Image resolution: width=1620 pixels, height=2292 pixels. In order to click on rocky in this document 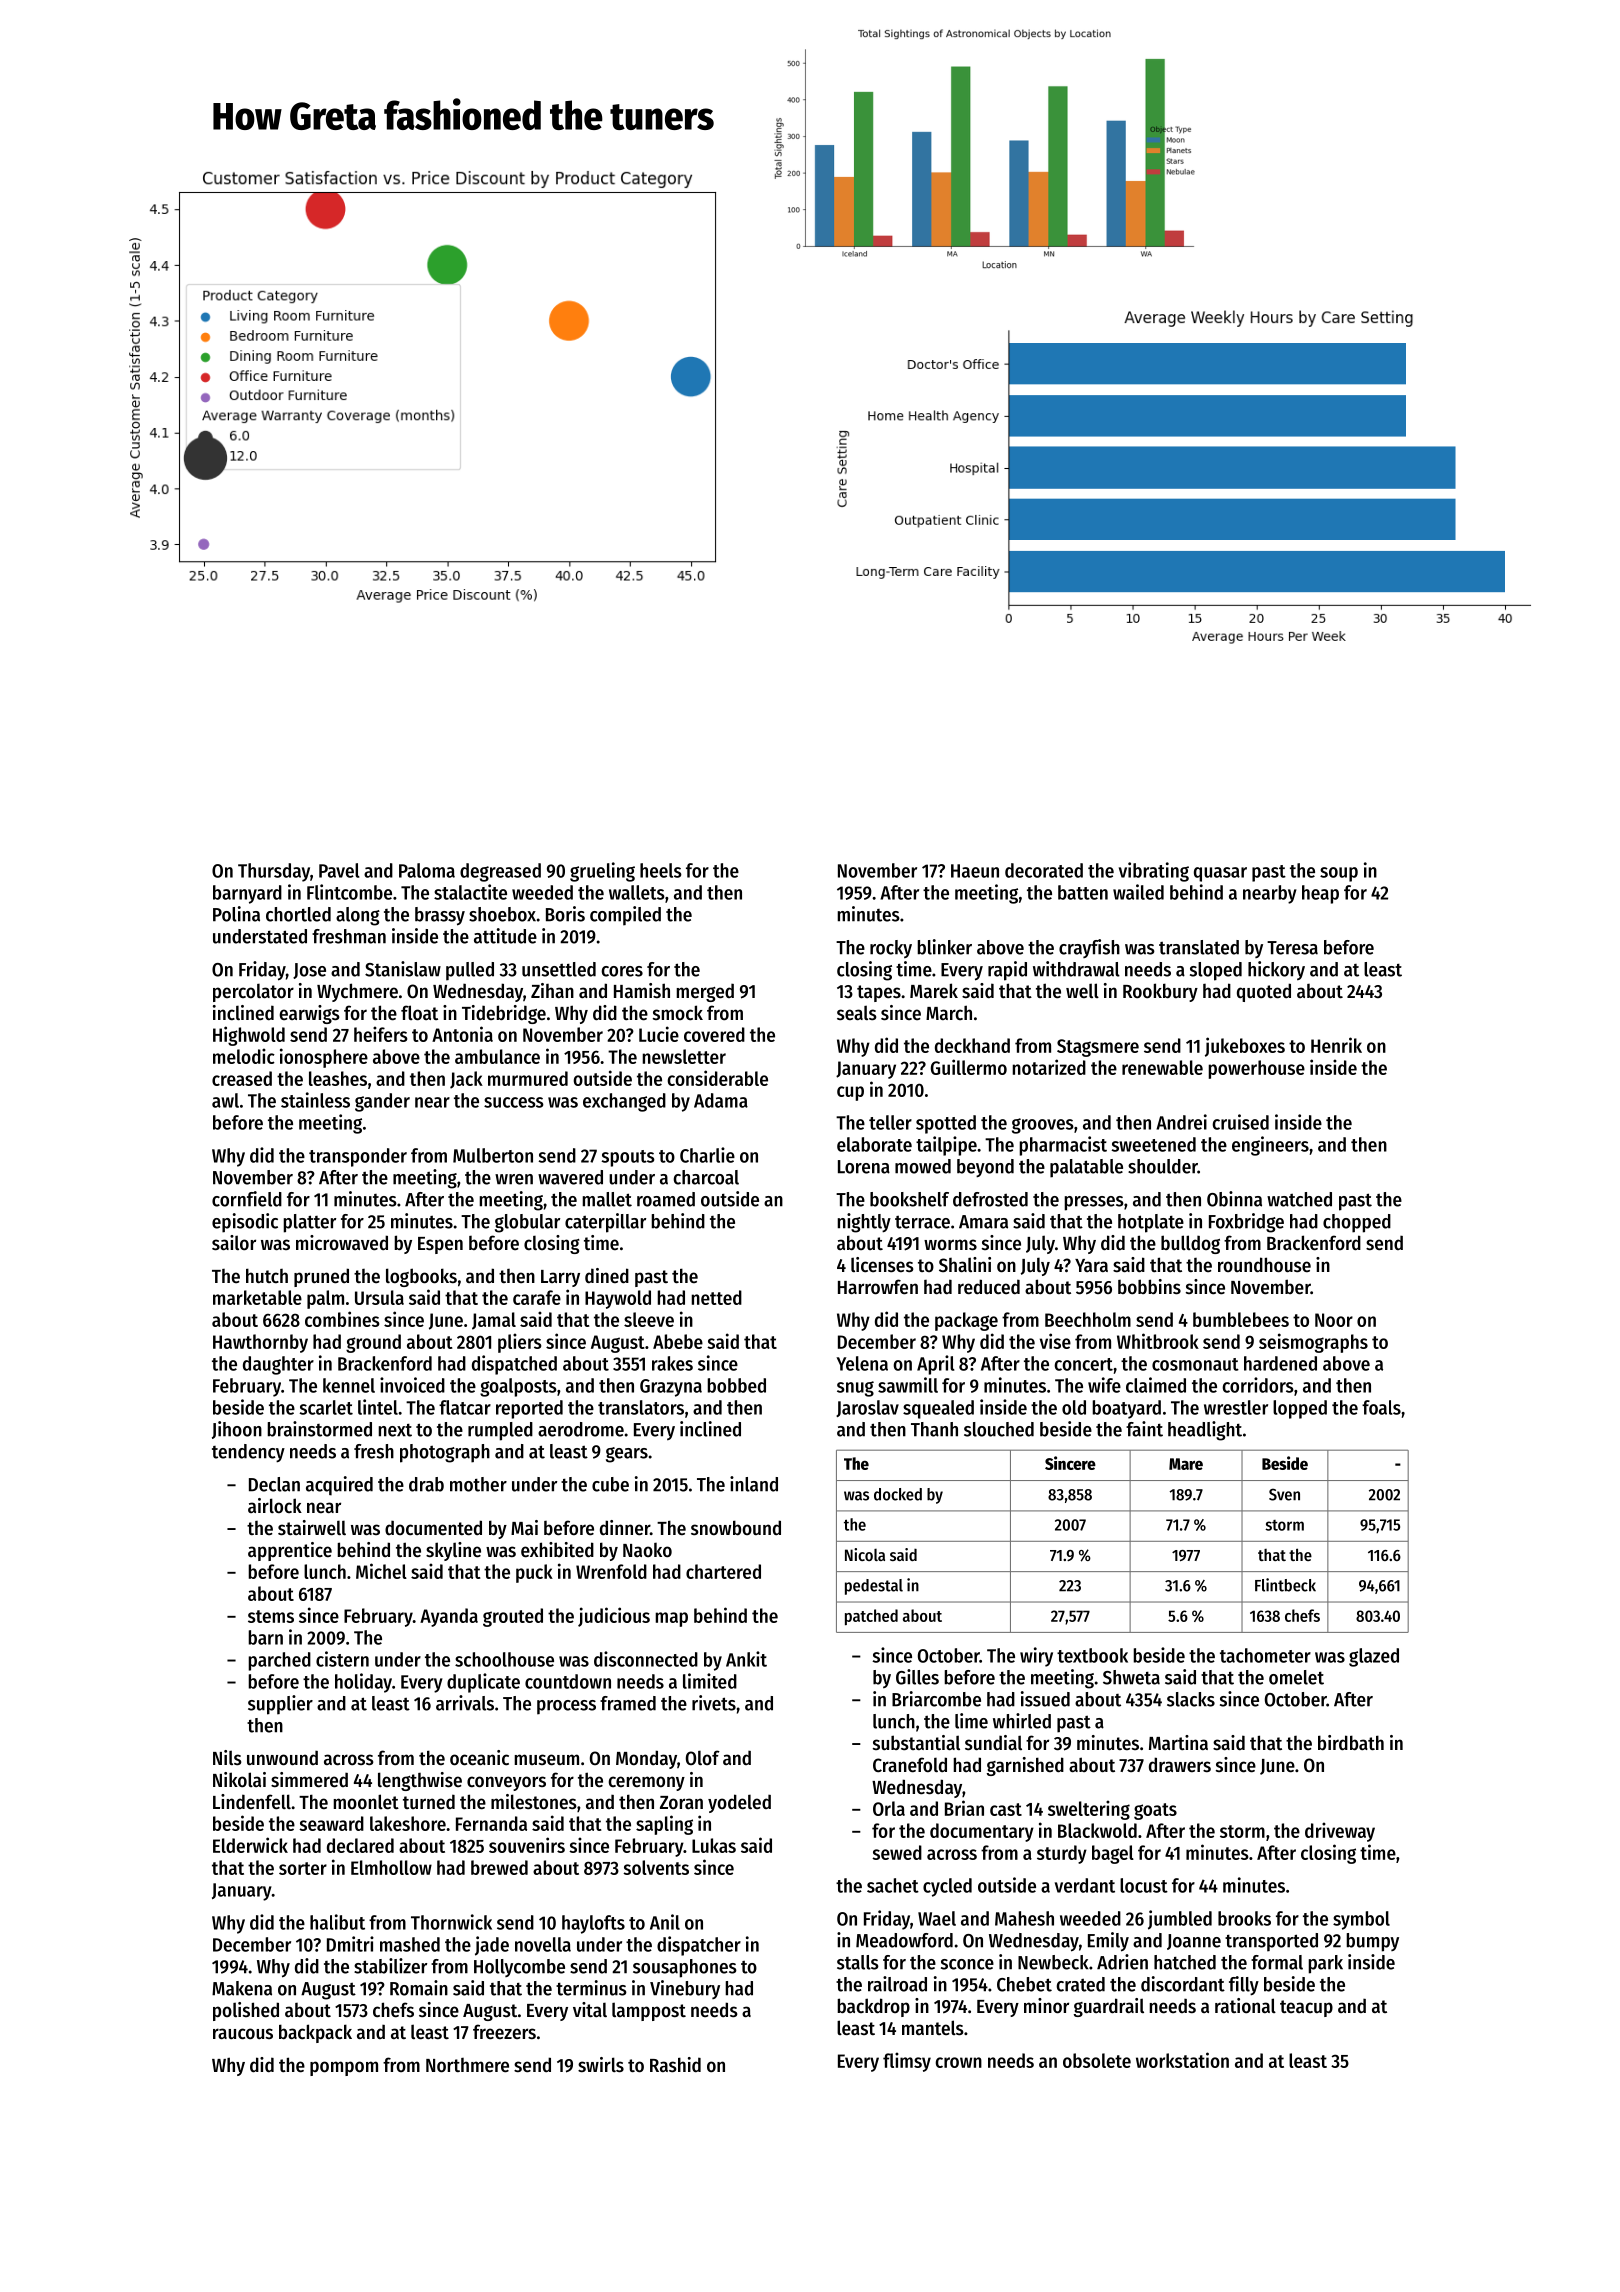, I will do `click(891, 949)`.
